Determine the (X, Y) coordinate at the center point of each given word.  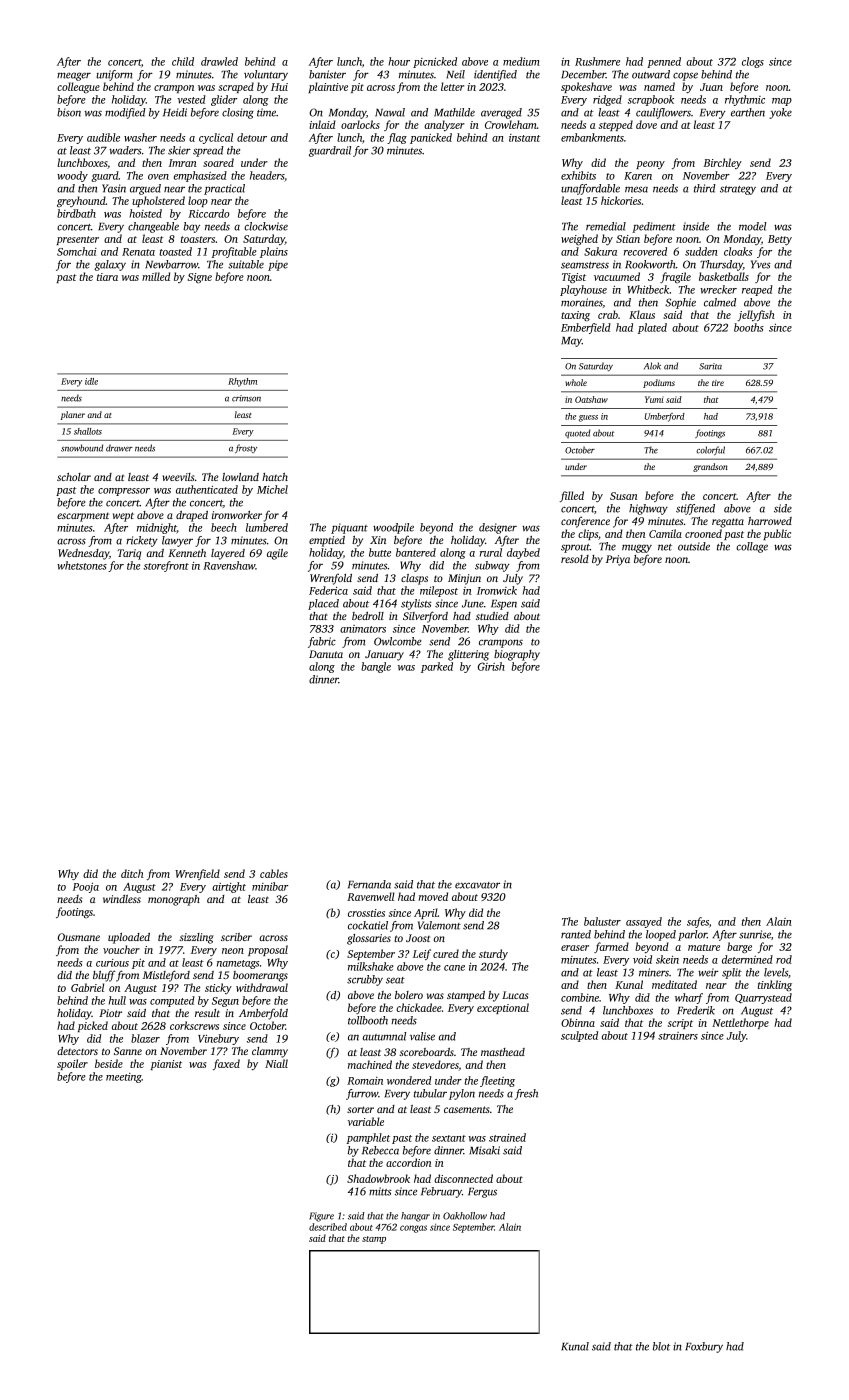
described (328, 1227)
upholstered (158, 201)
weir (708, 972)
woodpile (393, 528)
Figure (321, 1217)
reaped (757, 290)
